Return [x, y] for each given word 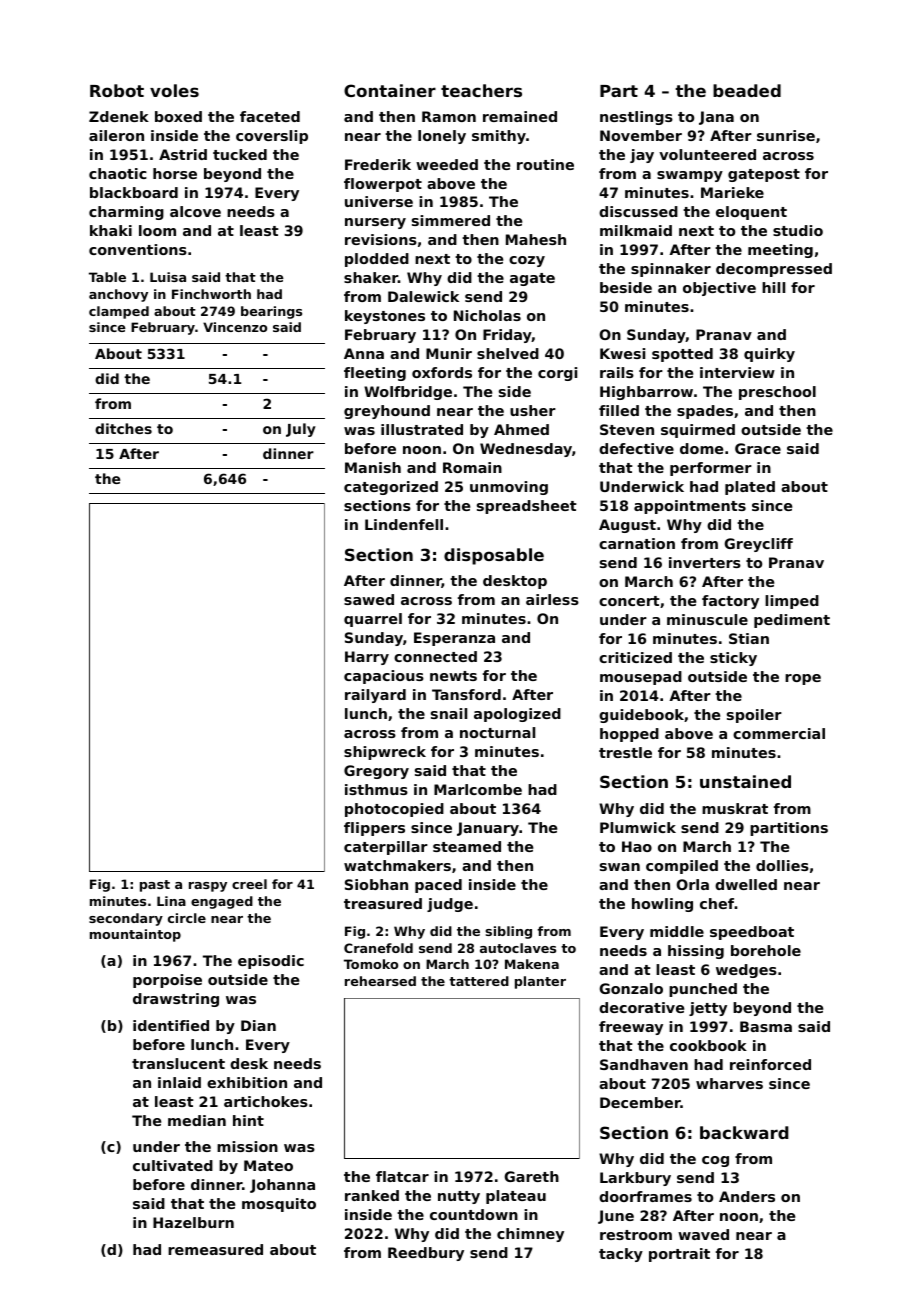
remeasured [215, 1249]
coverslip [272, 137]
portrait [679, 1255]
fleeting [375, 374]
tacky [621, 1255]
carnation [637, 543]
